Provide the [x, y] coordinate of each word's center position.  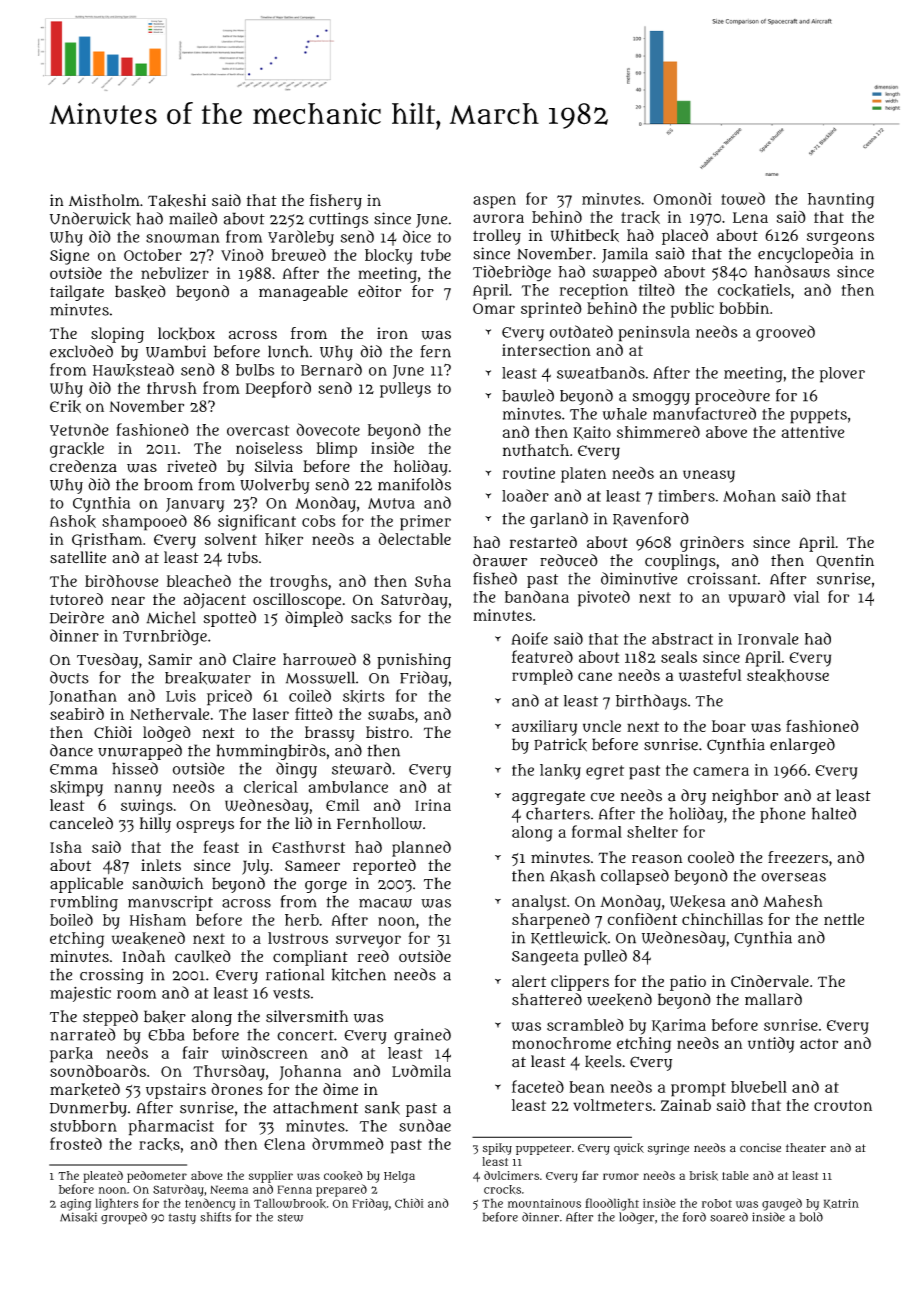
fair [195, 1052]
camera [721, 771]
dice [417, 236]
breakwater [208, 678]
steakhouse [788, 675]
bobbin [744, 308]
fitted [314, 713]
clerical [271, 787]
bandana [537, 596]
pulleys [405, 390]
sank [382, 1108]
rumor [621, 1176]
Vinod [242, 255]
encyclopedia [805, 255]
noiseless [269, 448]
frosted [76, 1143]
